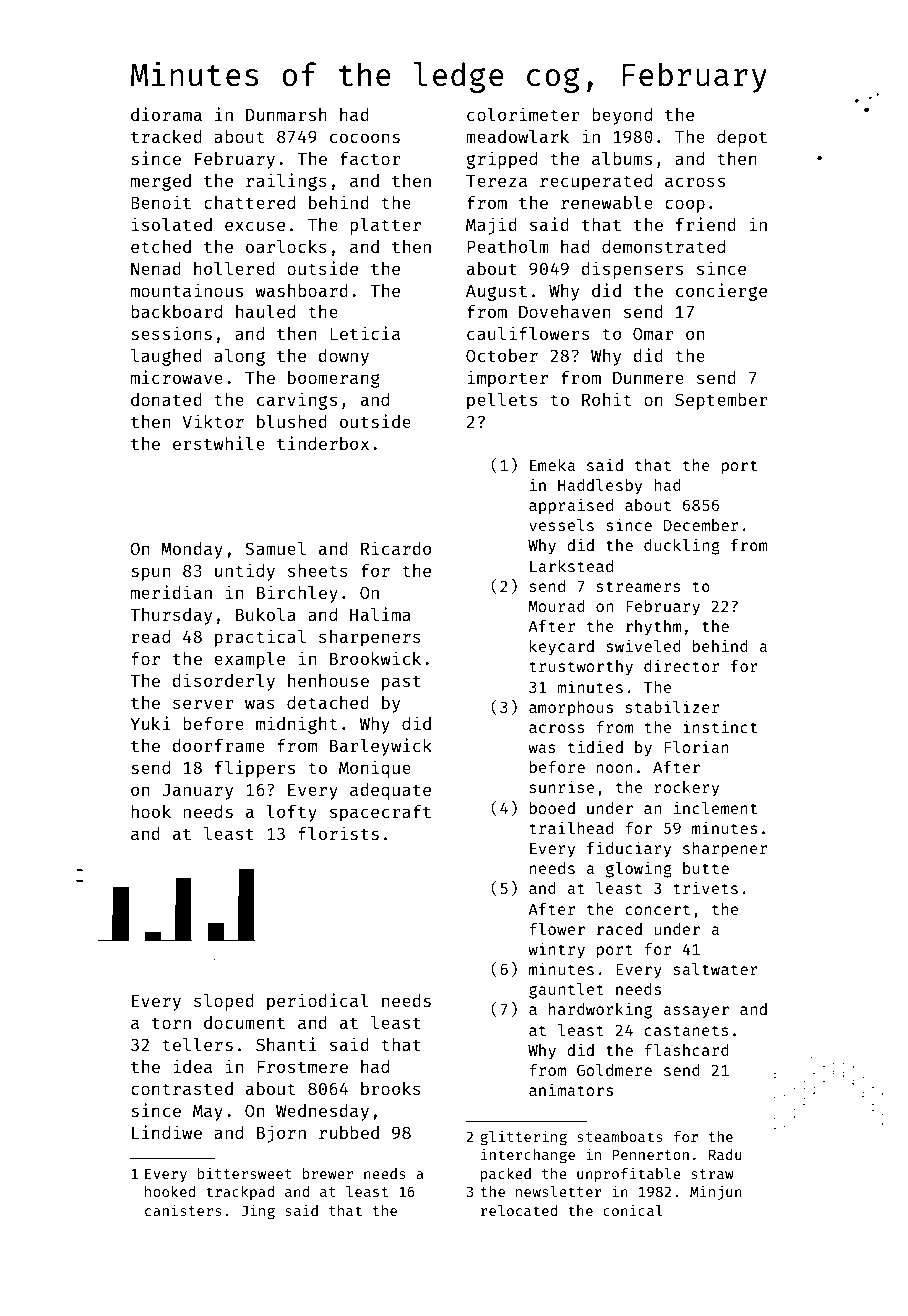 The height and width of the page is (1316, 908). What do you see at coordinates (161, 182) in the page?
I see `merged` at bounding box center [161, 182].
